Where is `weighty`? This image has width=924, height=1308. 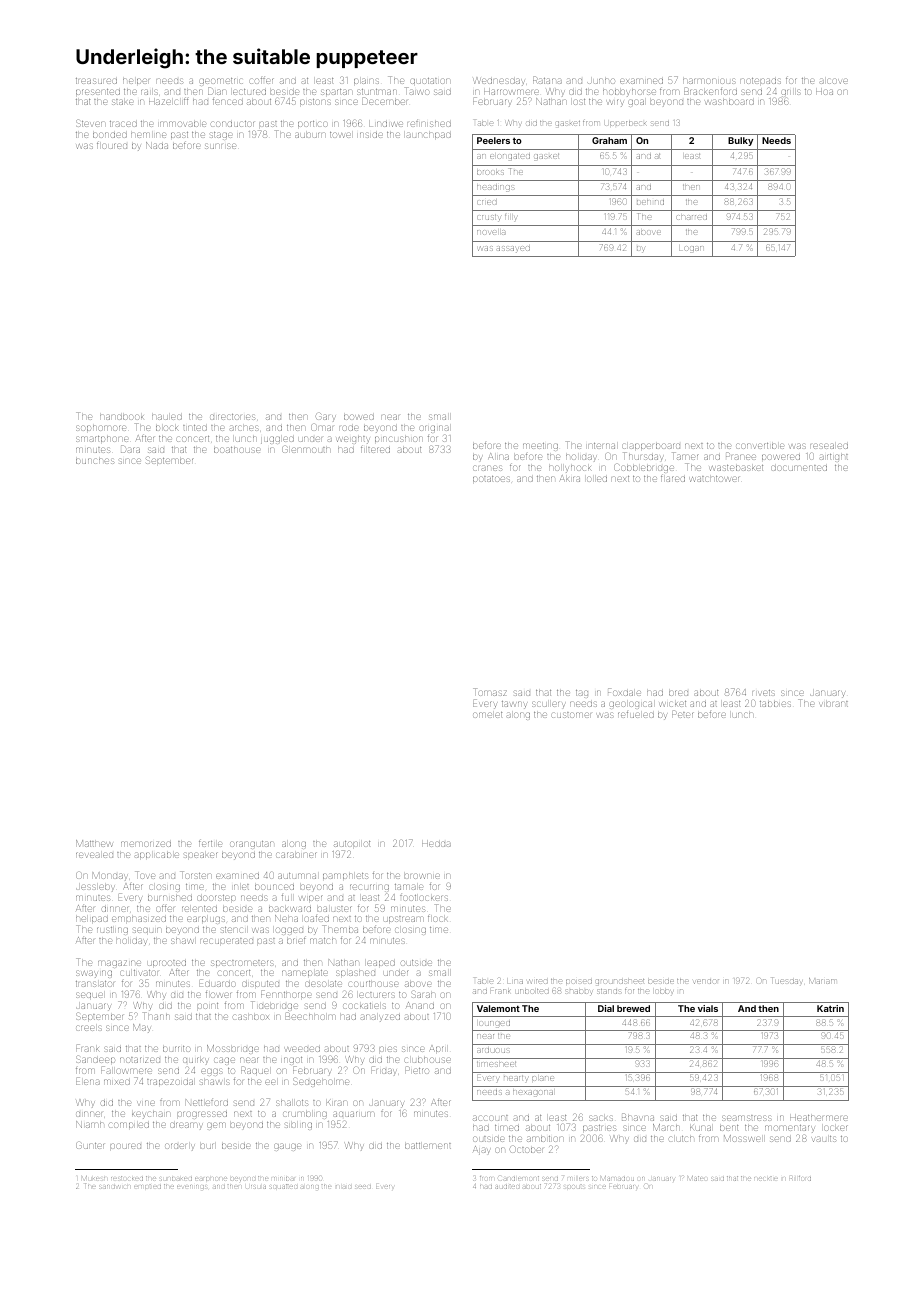
weighty is located at coordinates (353, 440).
